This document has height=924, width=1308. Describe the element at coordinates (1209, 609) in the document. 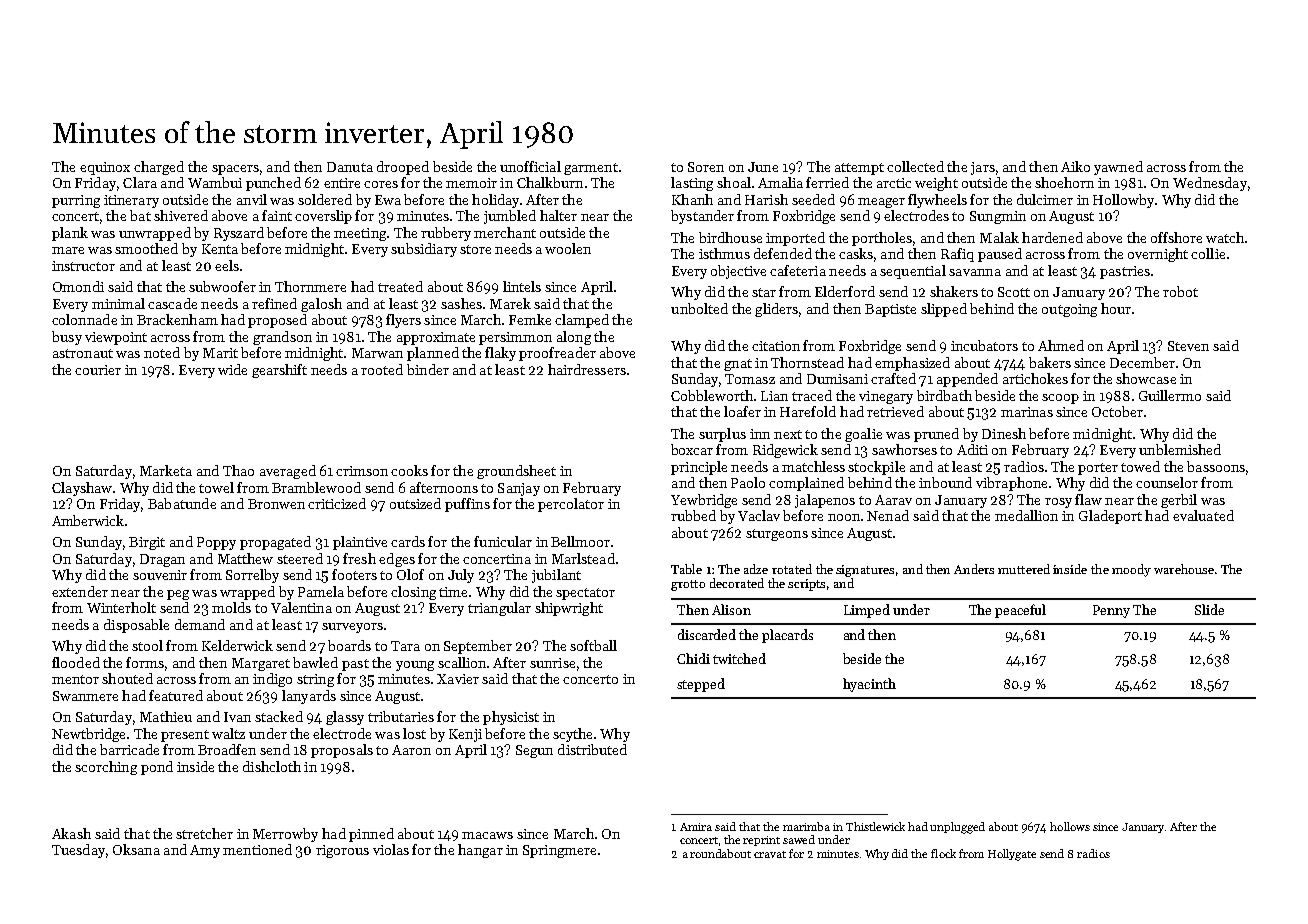

I see `Slide` at that location.
